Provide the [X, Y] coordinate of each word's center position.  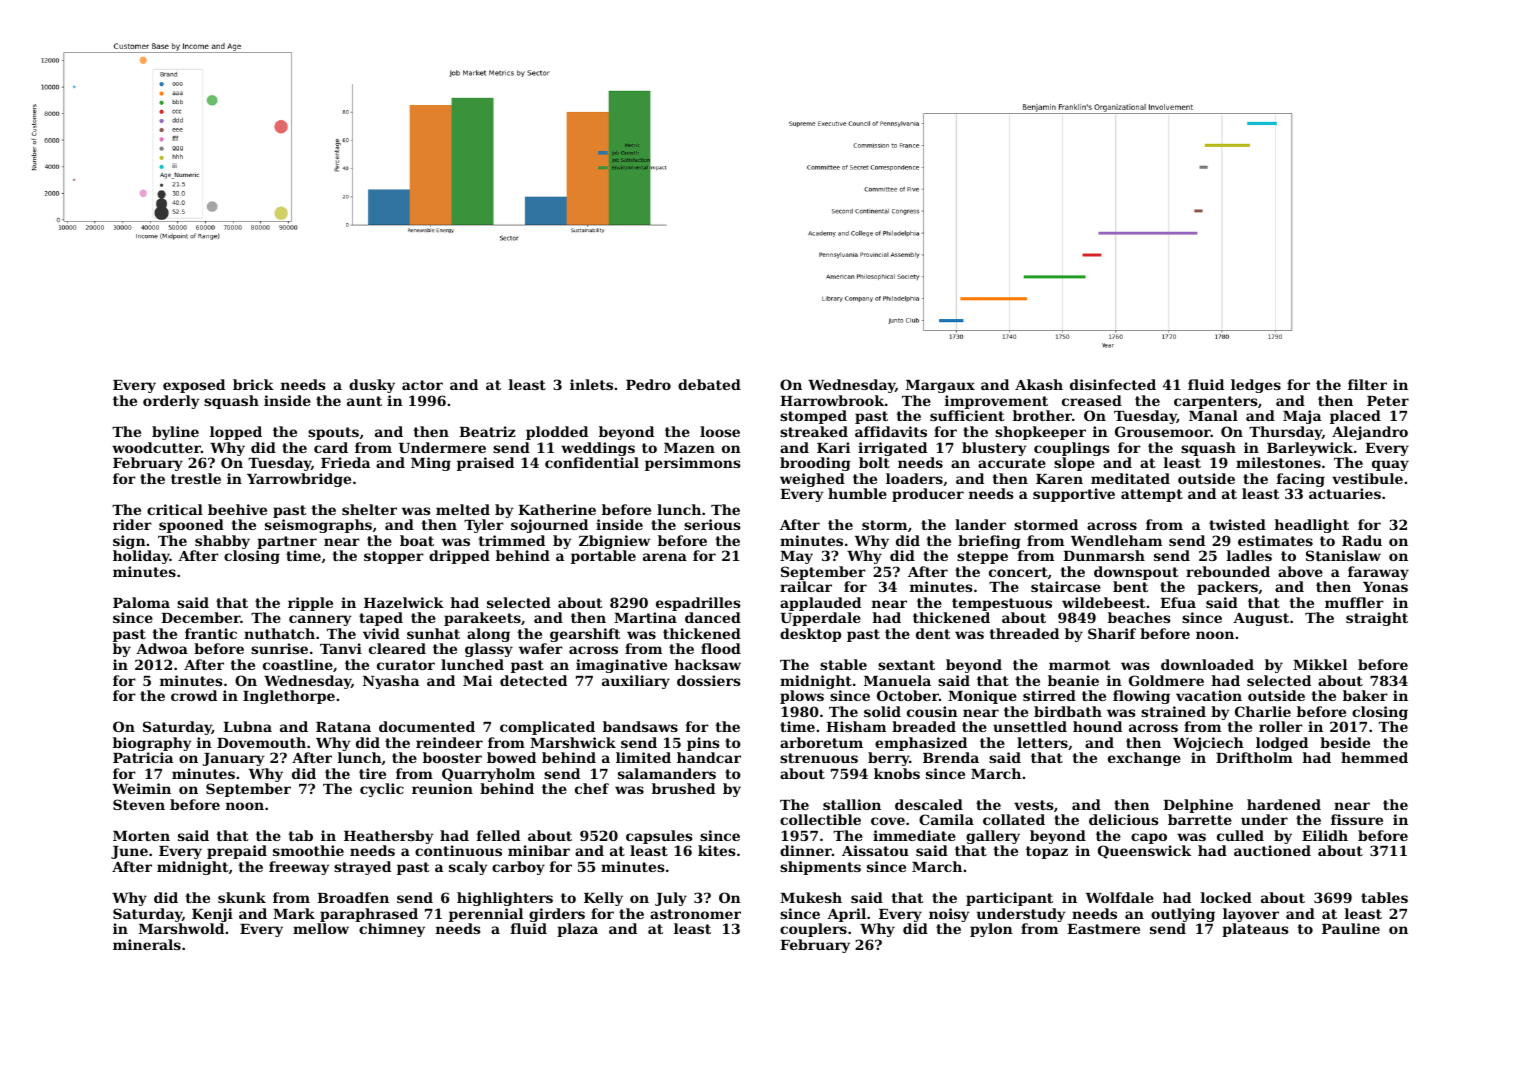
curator [406, 665]
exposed [194, 386]
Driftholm [1254, 757]
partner [287, 542]
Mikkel [1320, 664]
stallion [852, 804]
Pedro [648, 384]
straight [1377, 619]
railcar [806, 586]
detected [533, 680]
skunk [242, 897]
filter [1367, 384]
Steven [139, 804]
